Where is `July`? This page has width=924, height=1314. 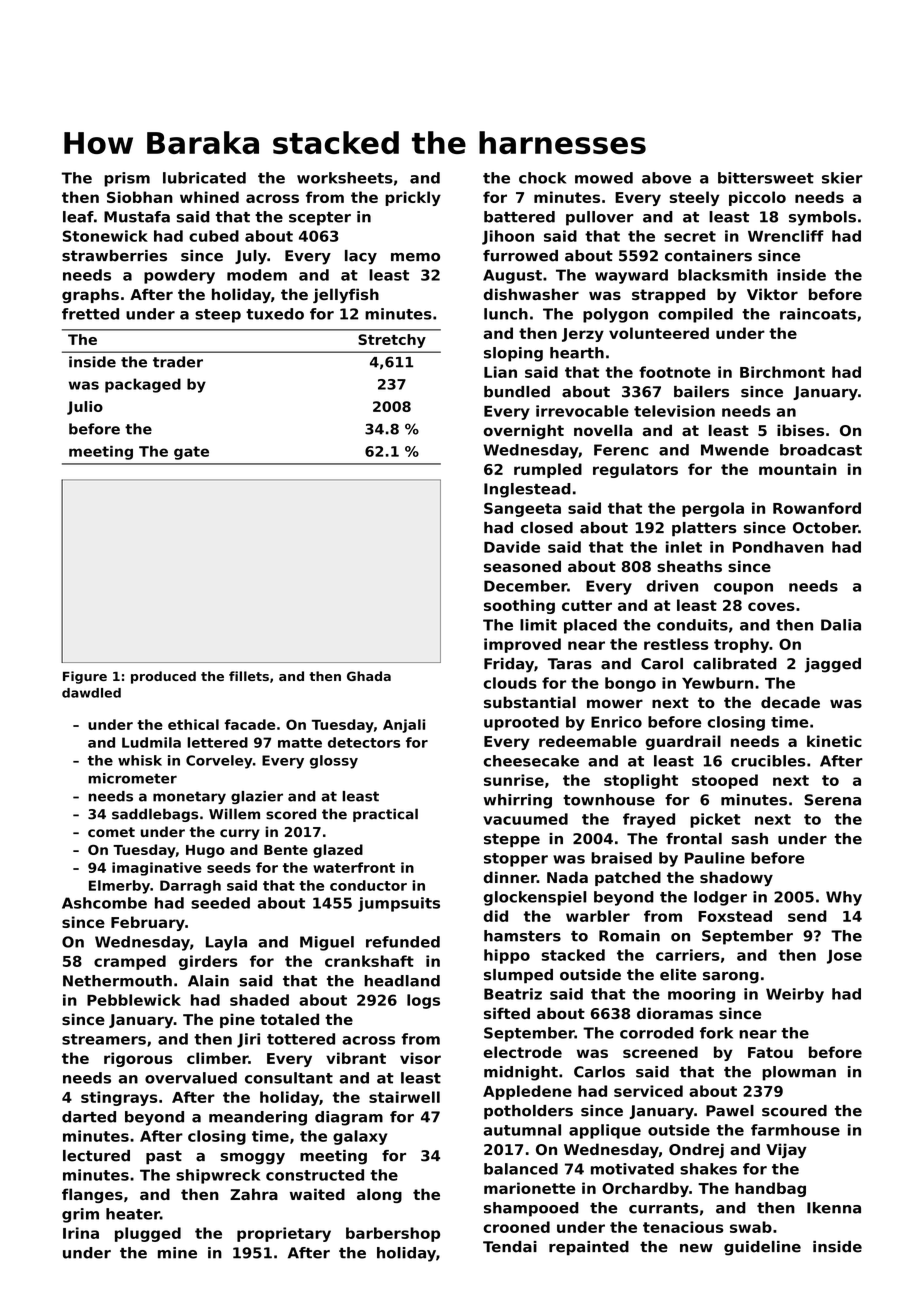 July is located at coordinates (251, 257).
